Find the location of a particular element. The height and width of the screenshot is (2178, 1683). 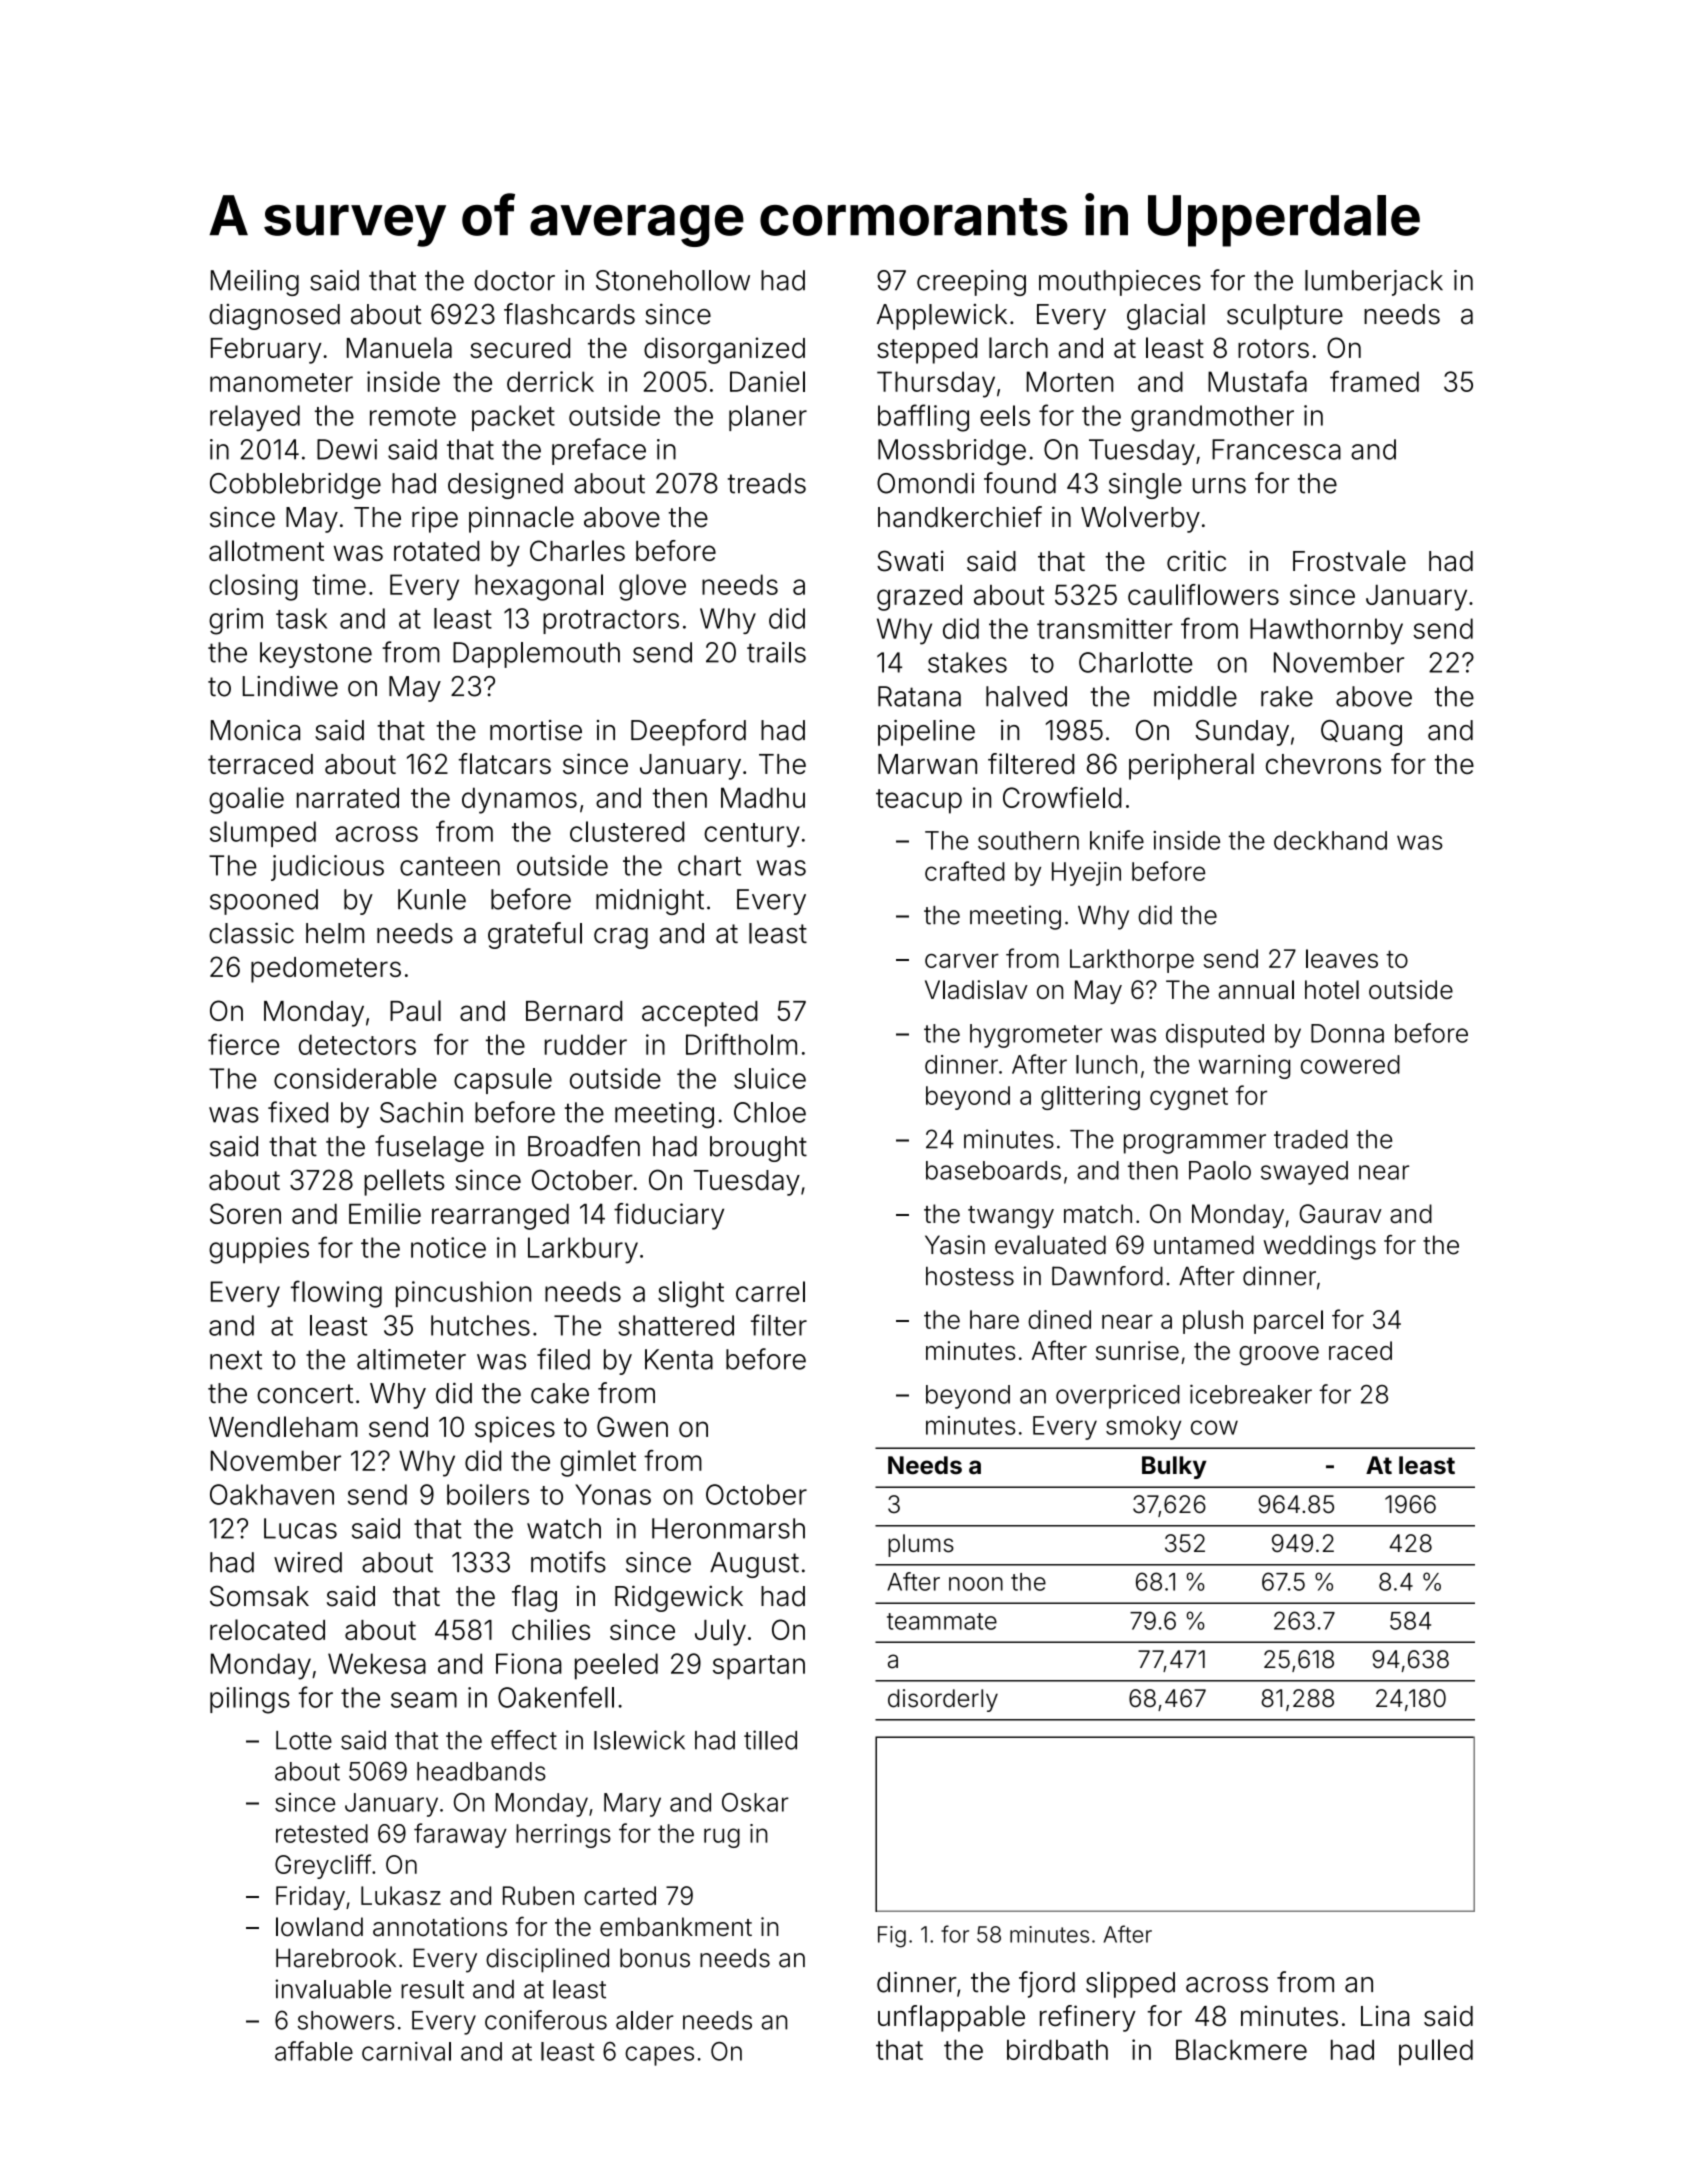

lumberjack is located at coordinates (1374, 283).
